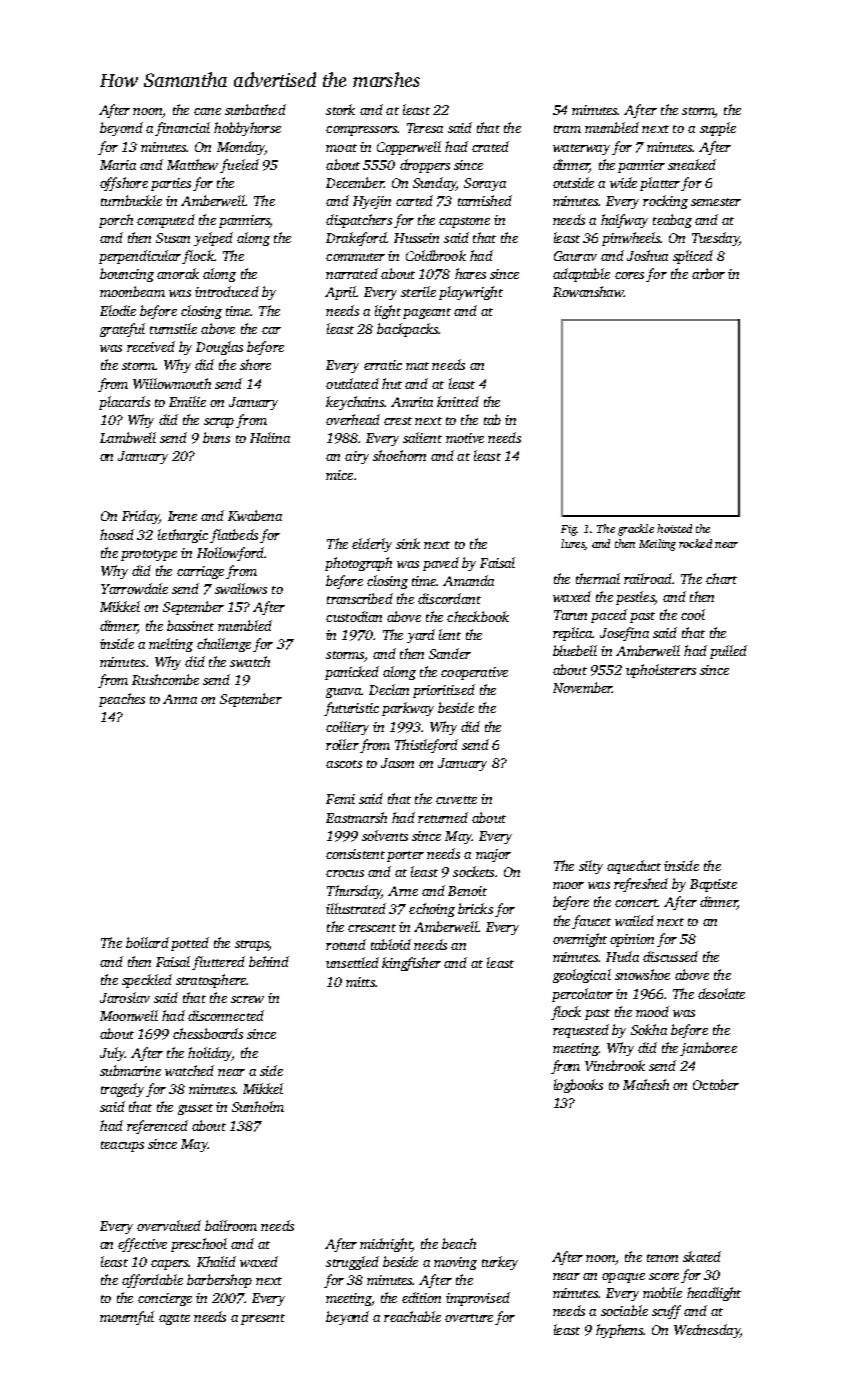  I want to click on cane, so click(207, 111).
